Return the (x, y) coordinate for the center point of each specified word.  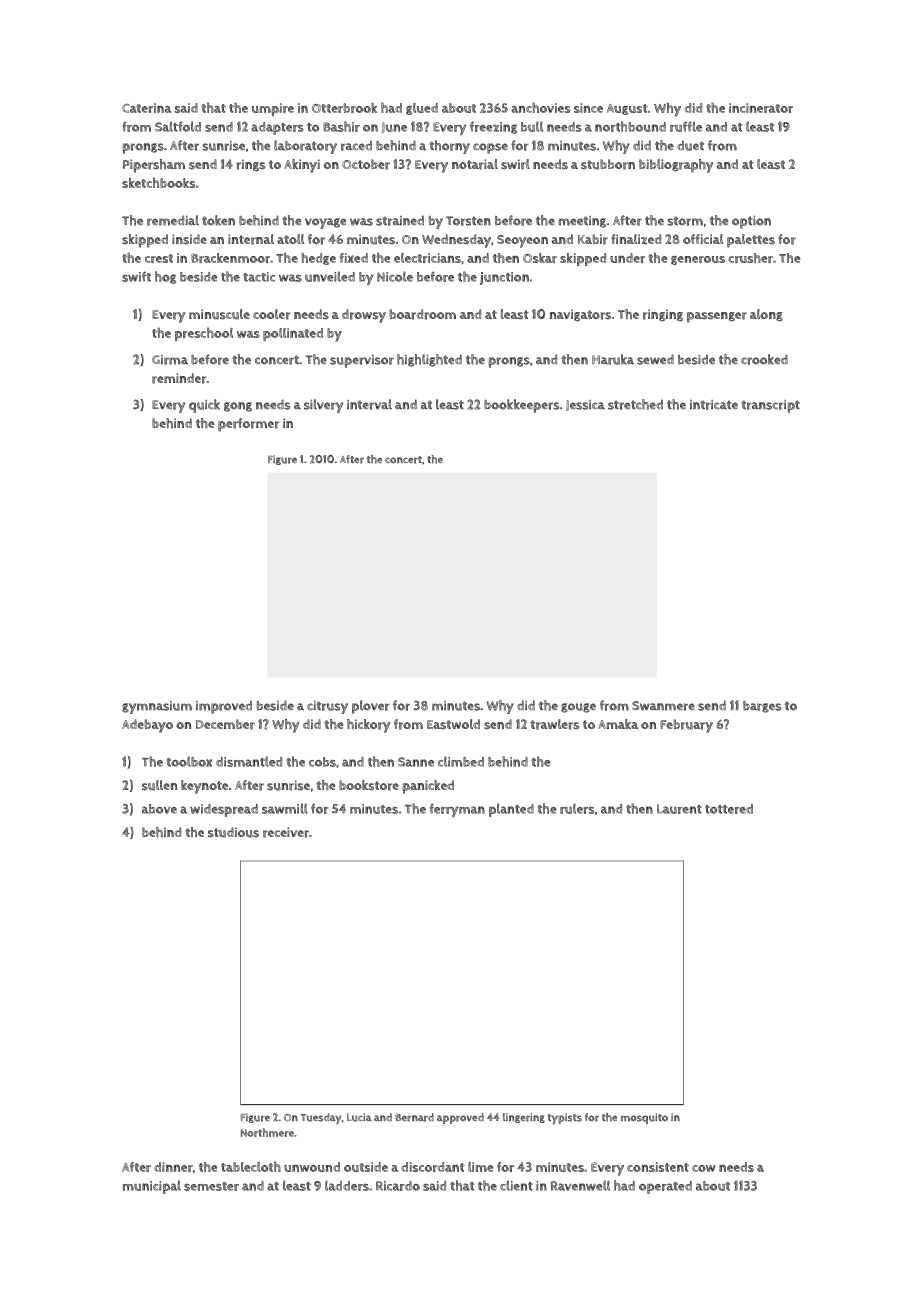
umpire (273, 109)
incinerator (761, 108)
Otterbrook (344, 108)
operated (665, 1187)
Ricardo (398, 1186)
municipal (152, 1187)
